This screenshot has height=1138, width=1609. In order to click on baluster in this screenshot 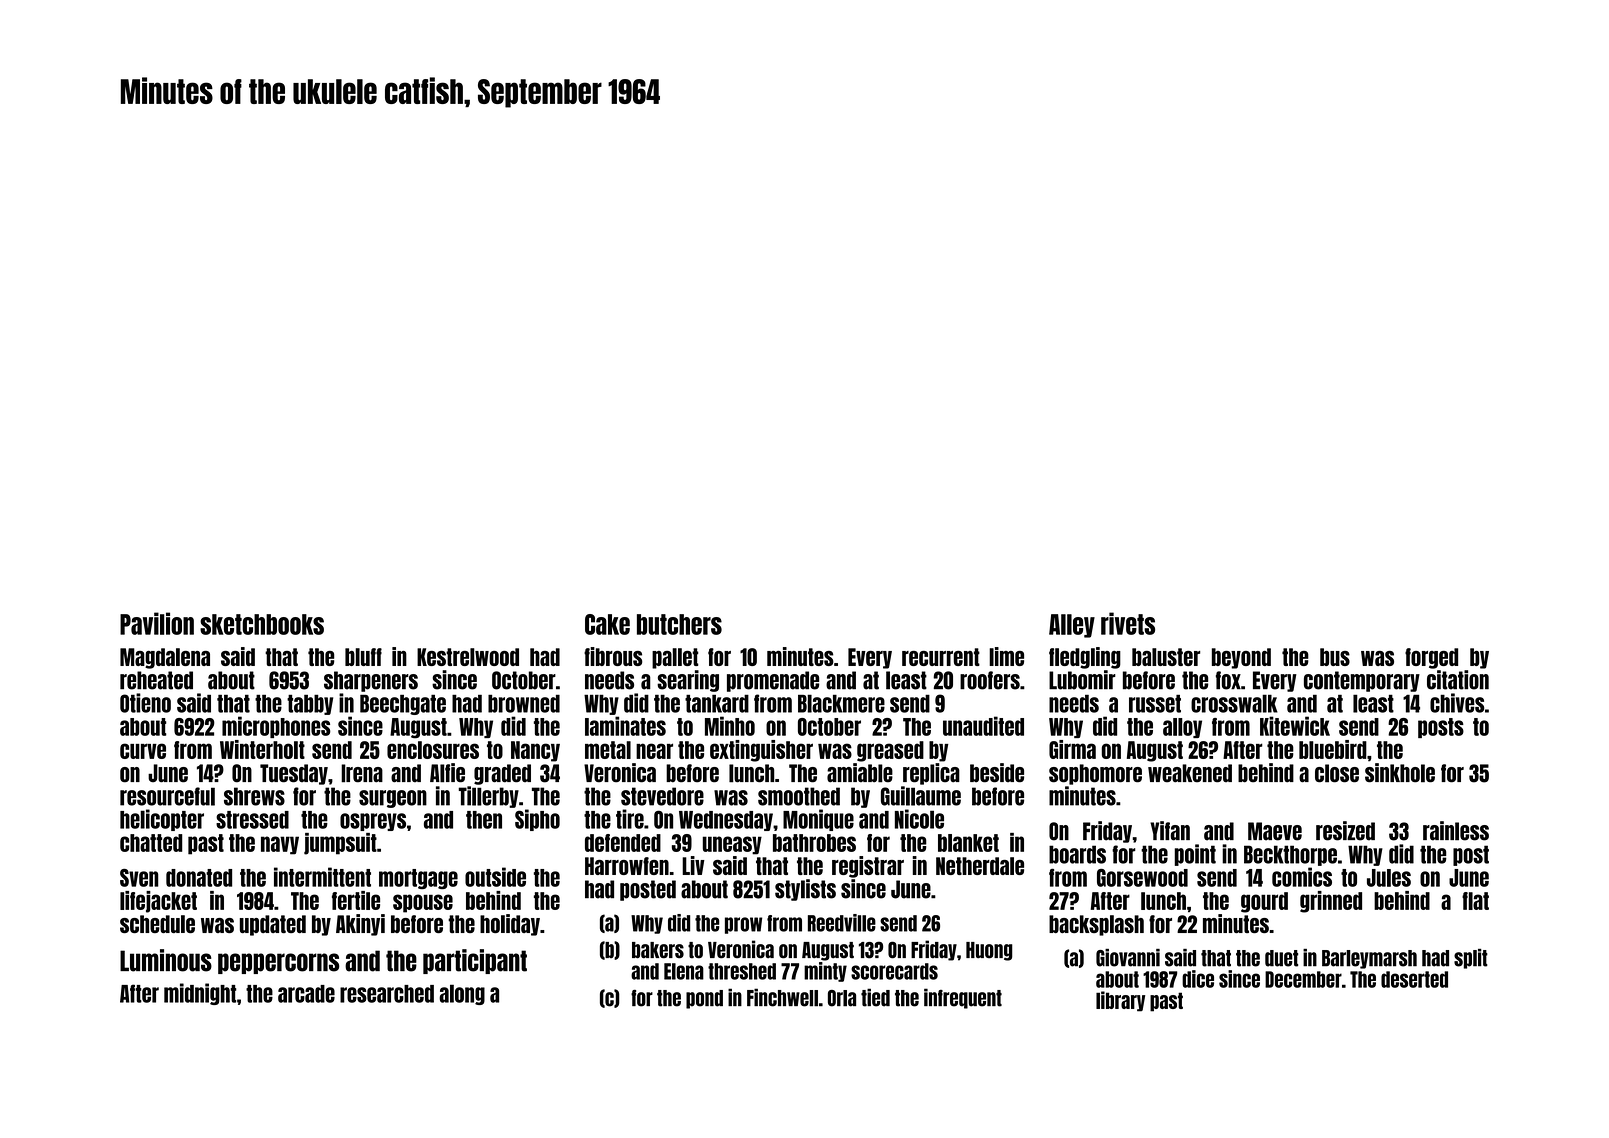, I will do `click(1166, 657)`.
